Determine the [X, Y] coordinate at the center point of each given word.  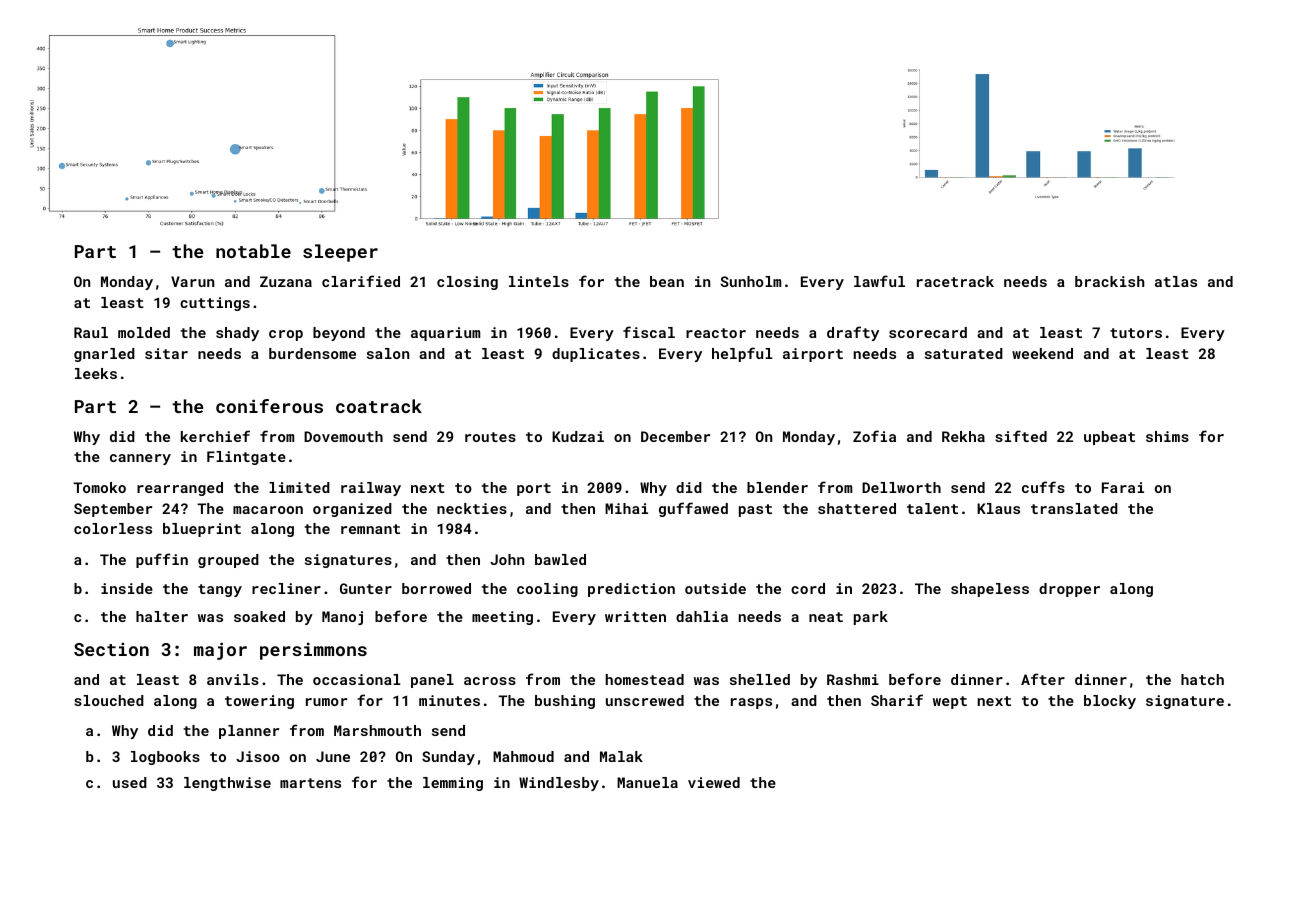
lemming [453, 784]
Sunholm [750, 281]
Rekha [963, 436]
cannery [140, 459]
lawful [879, 281]
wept [950, 702]
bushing [565, 702]
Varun [192, 281]
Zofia [874, 436]
